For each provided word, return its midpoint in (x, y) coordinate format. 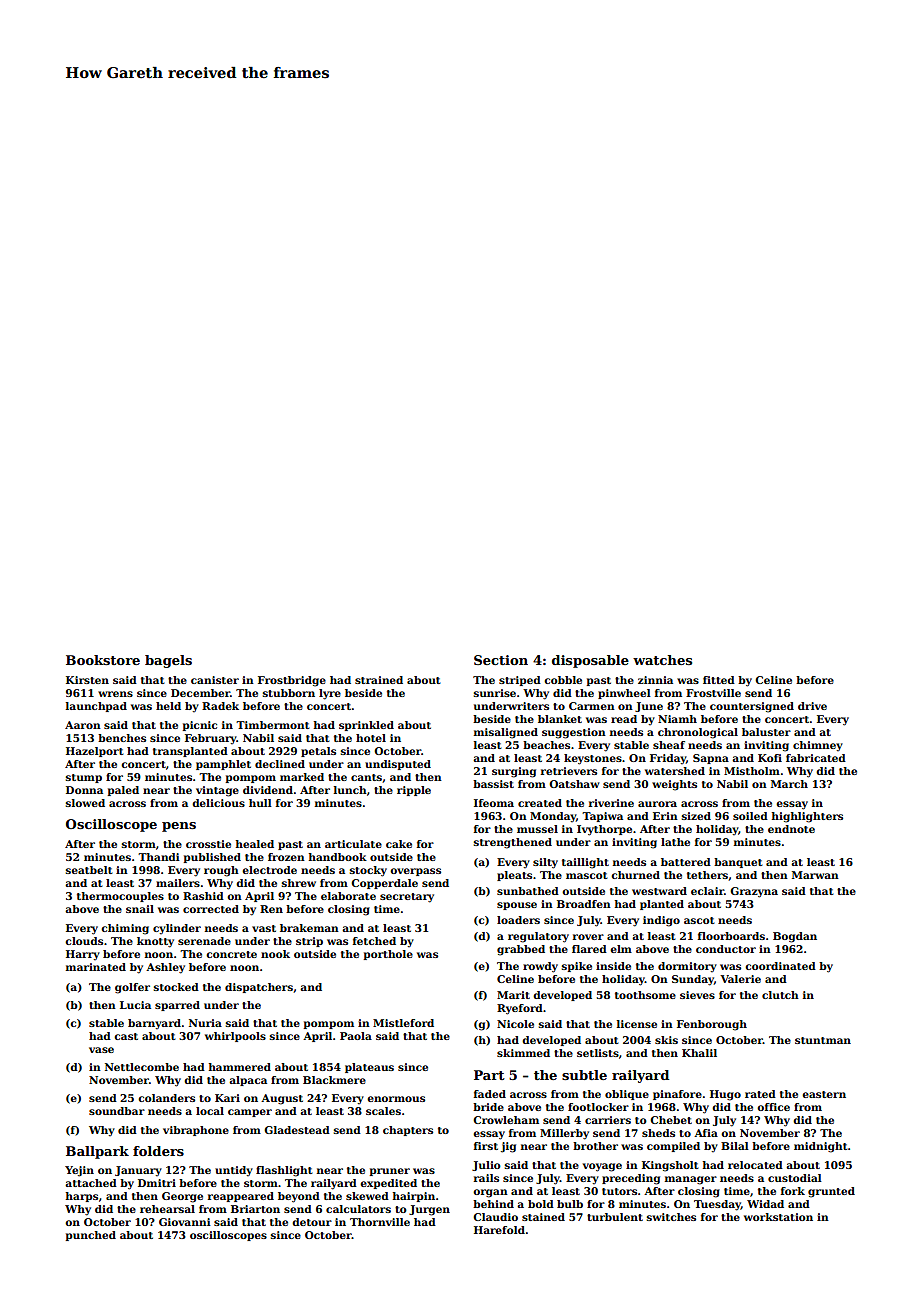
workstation (778, 1217)
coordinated (780, 966)
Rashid (203, 896)
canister (215, 680)
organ (490, 1193)
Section (501, 660)
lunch (350, 790)
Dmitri (157, 1183)
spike (577, 967)
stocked (176, 987)
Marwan (815, 875)
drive (812, 706)
